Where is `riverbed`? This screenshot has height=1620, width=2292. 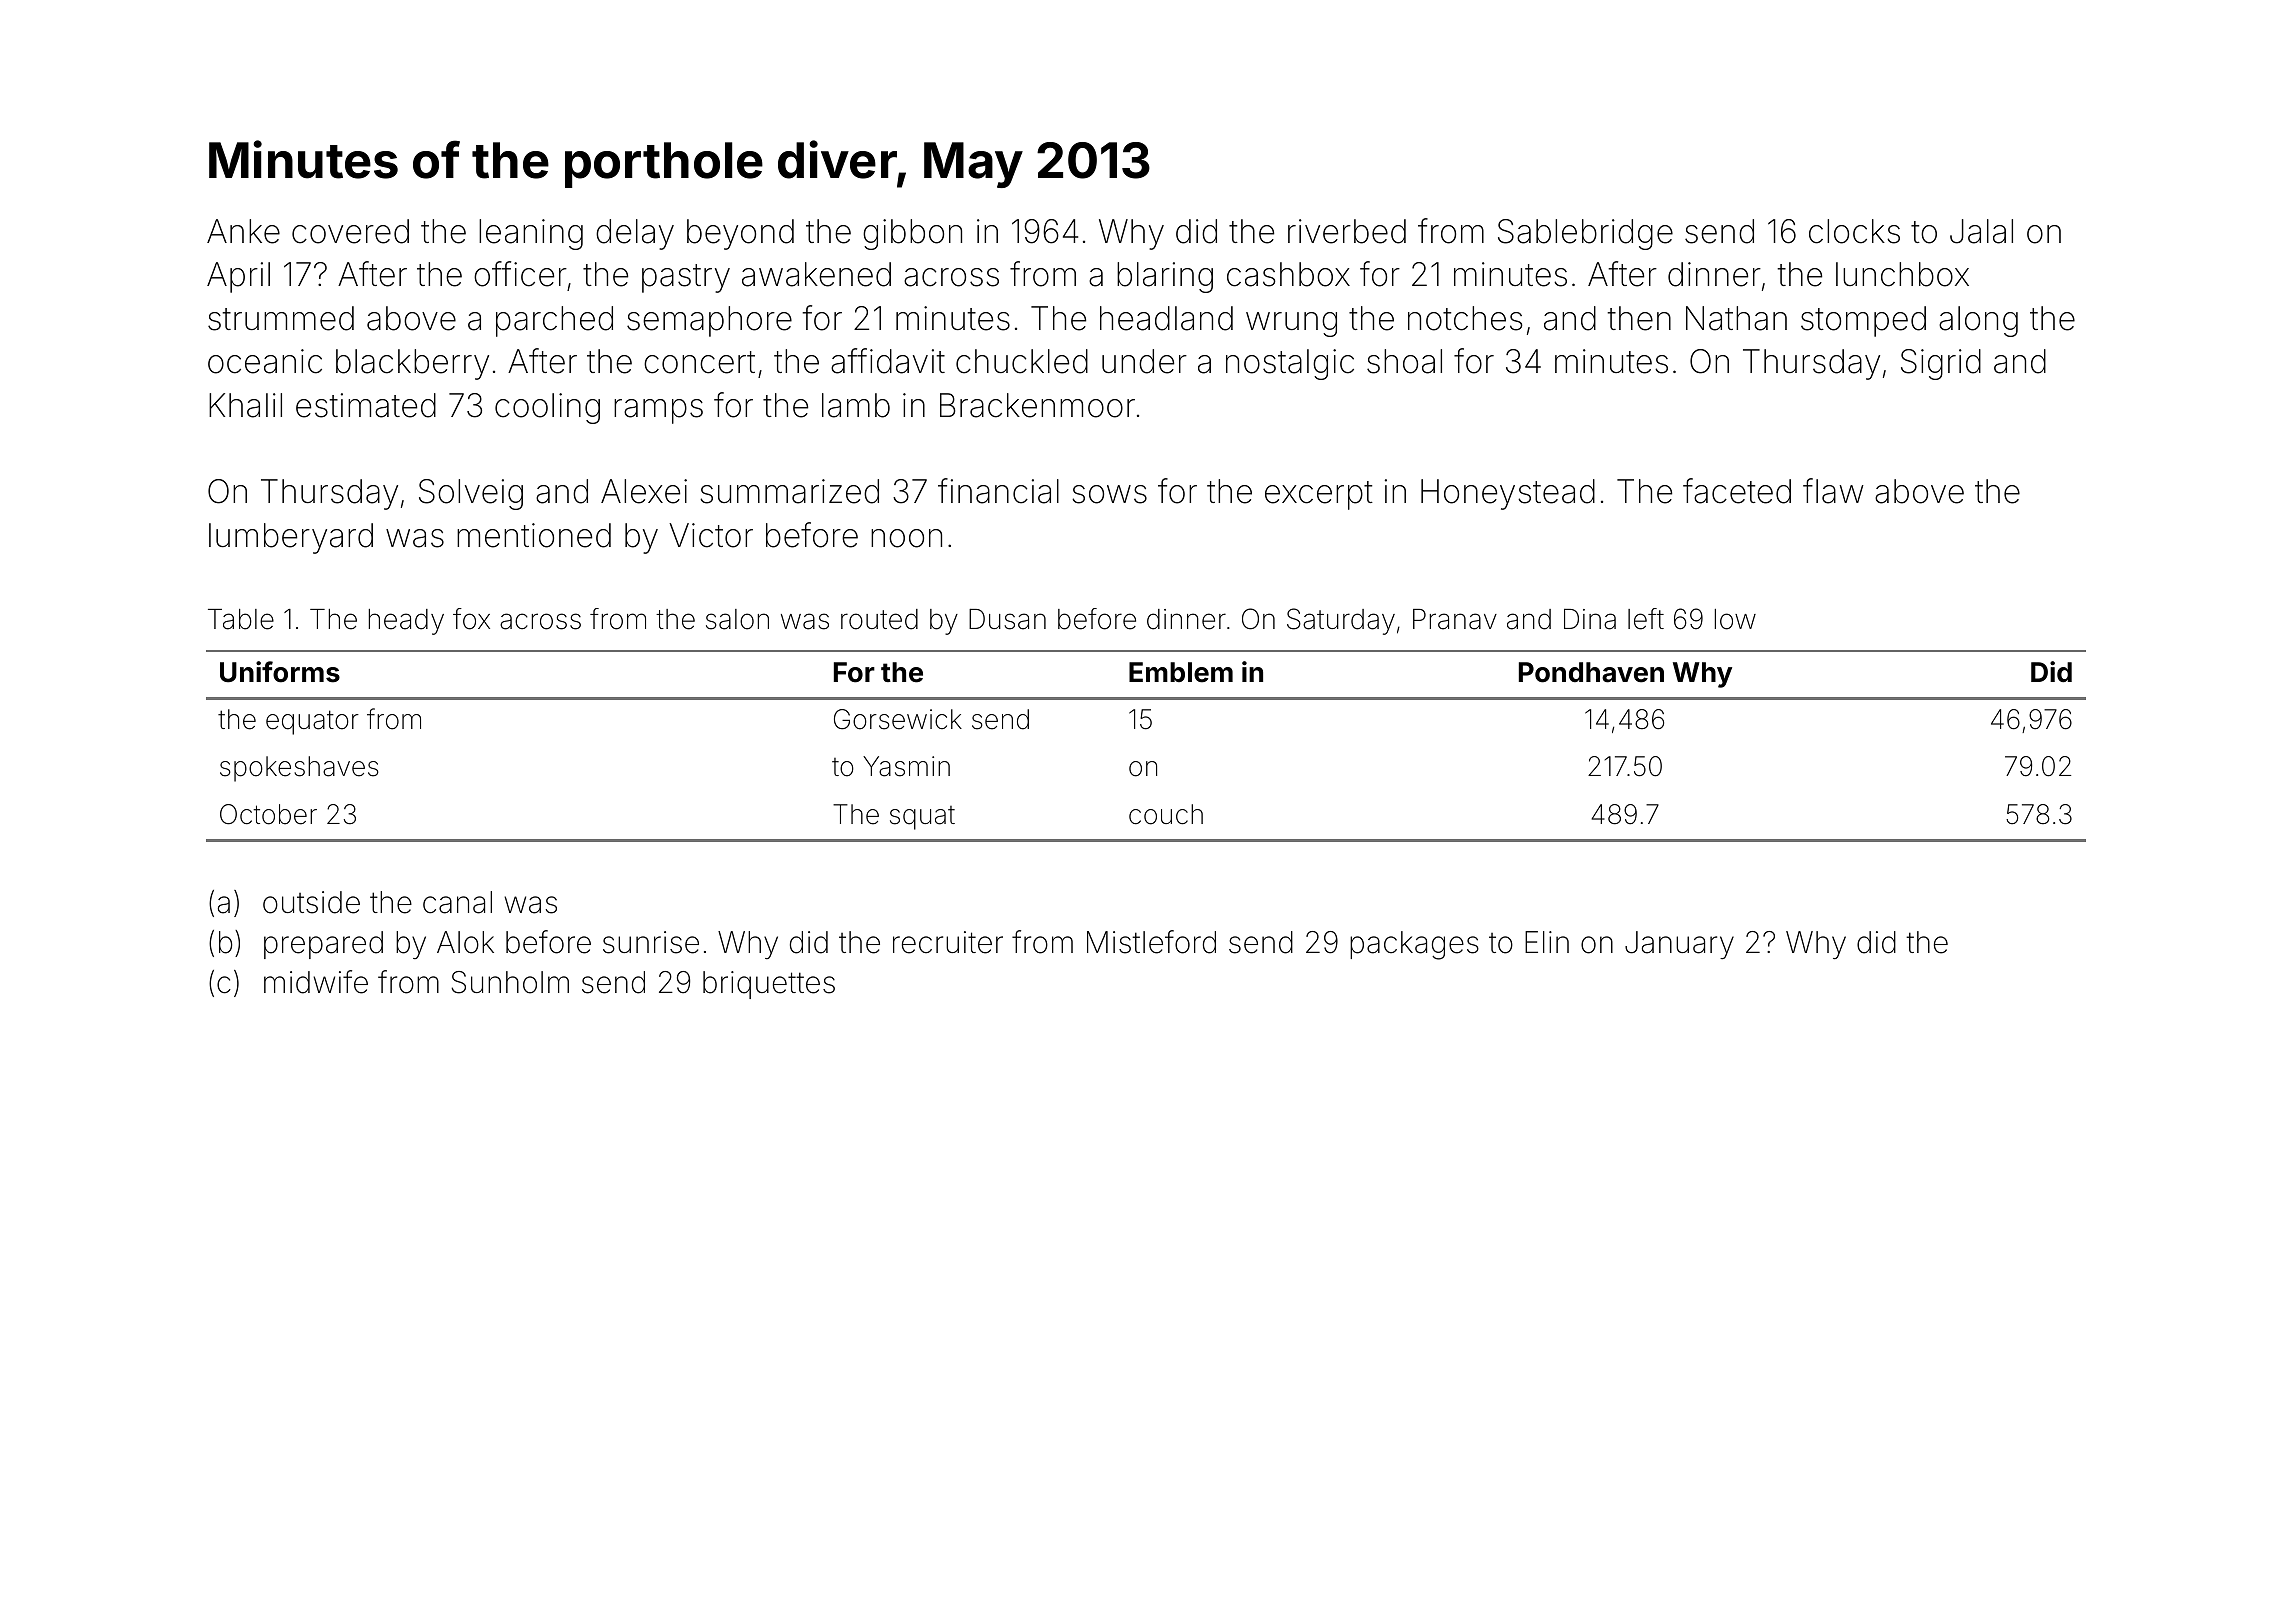
riverbed is located at coordinates (1347, 231).
